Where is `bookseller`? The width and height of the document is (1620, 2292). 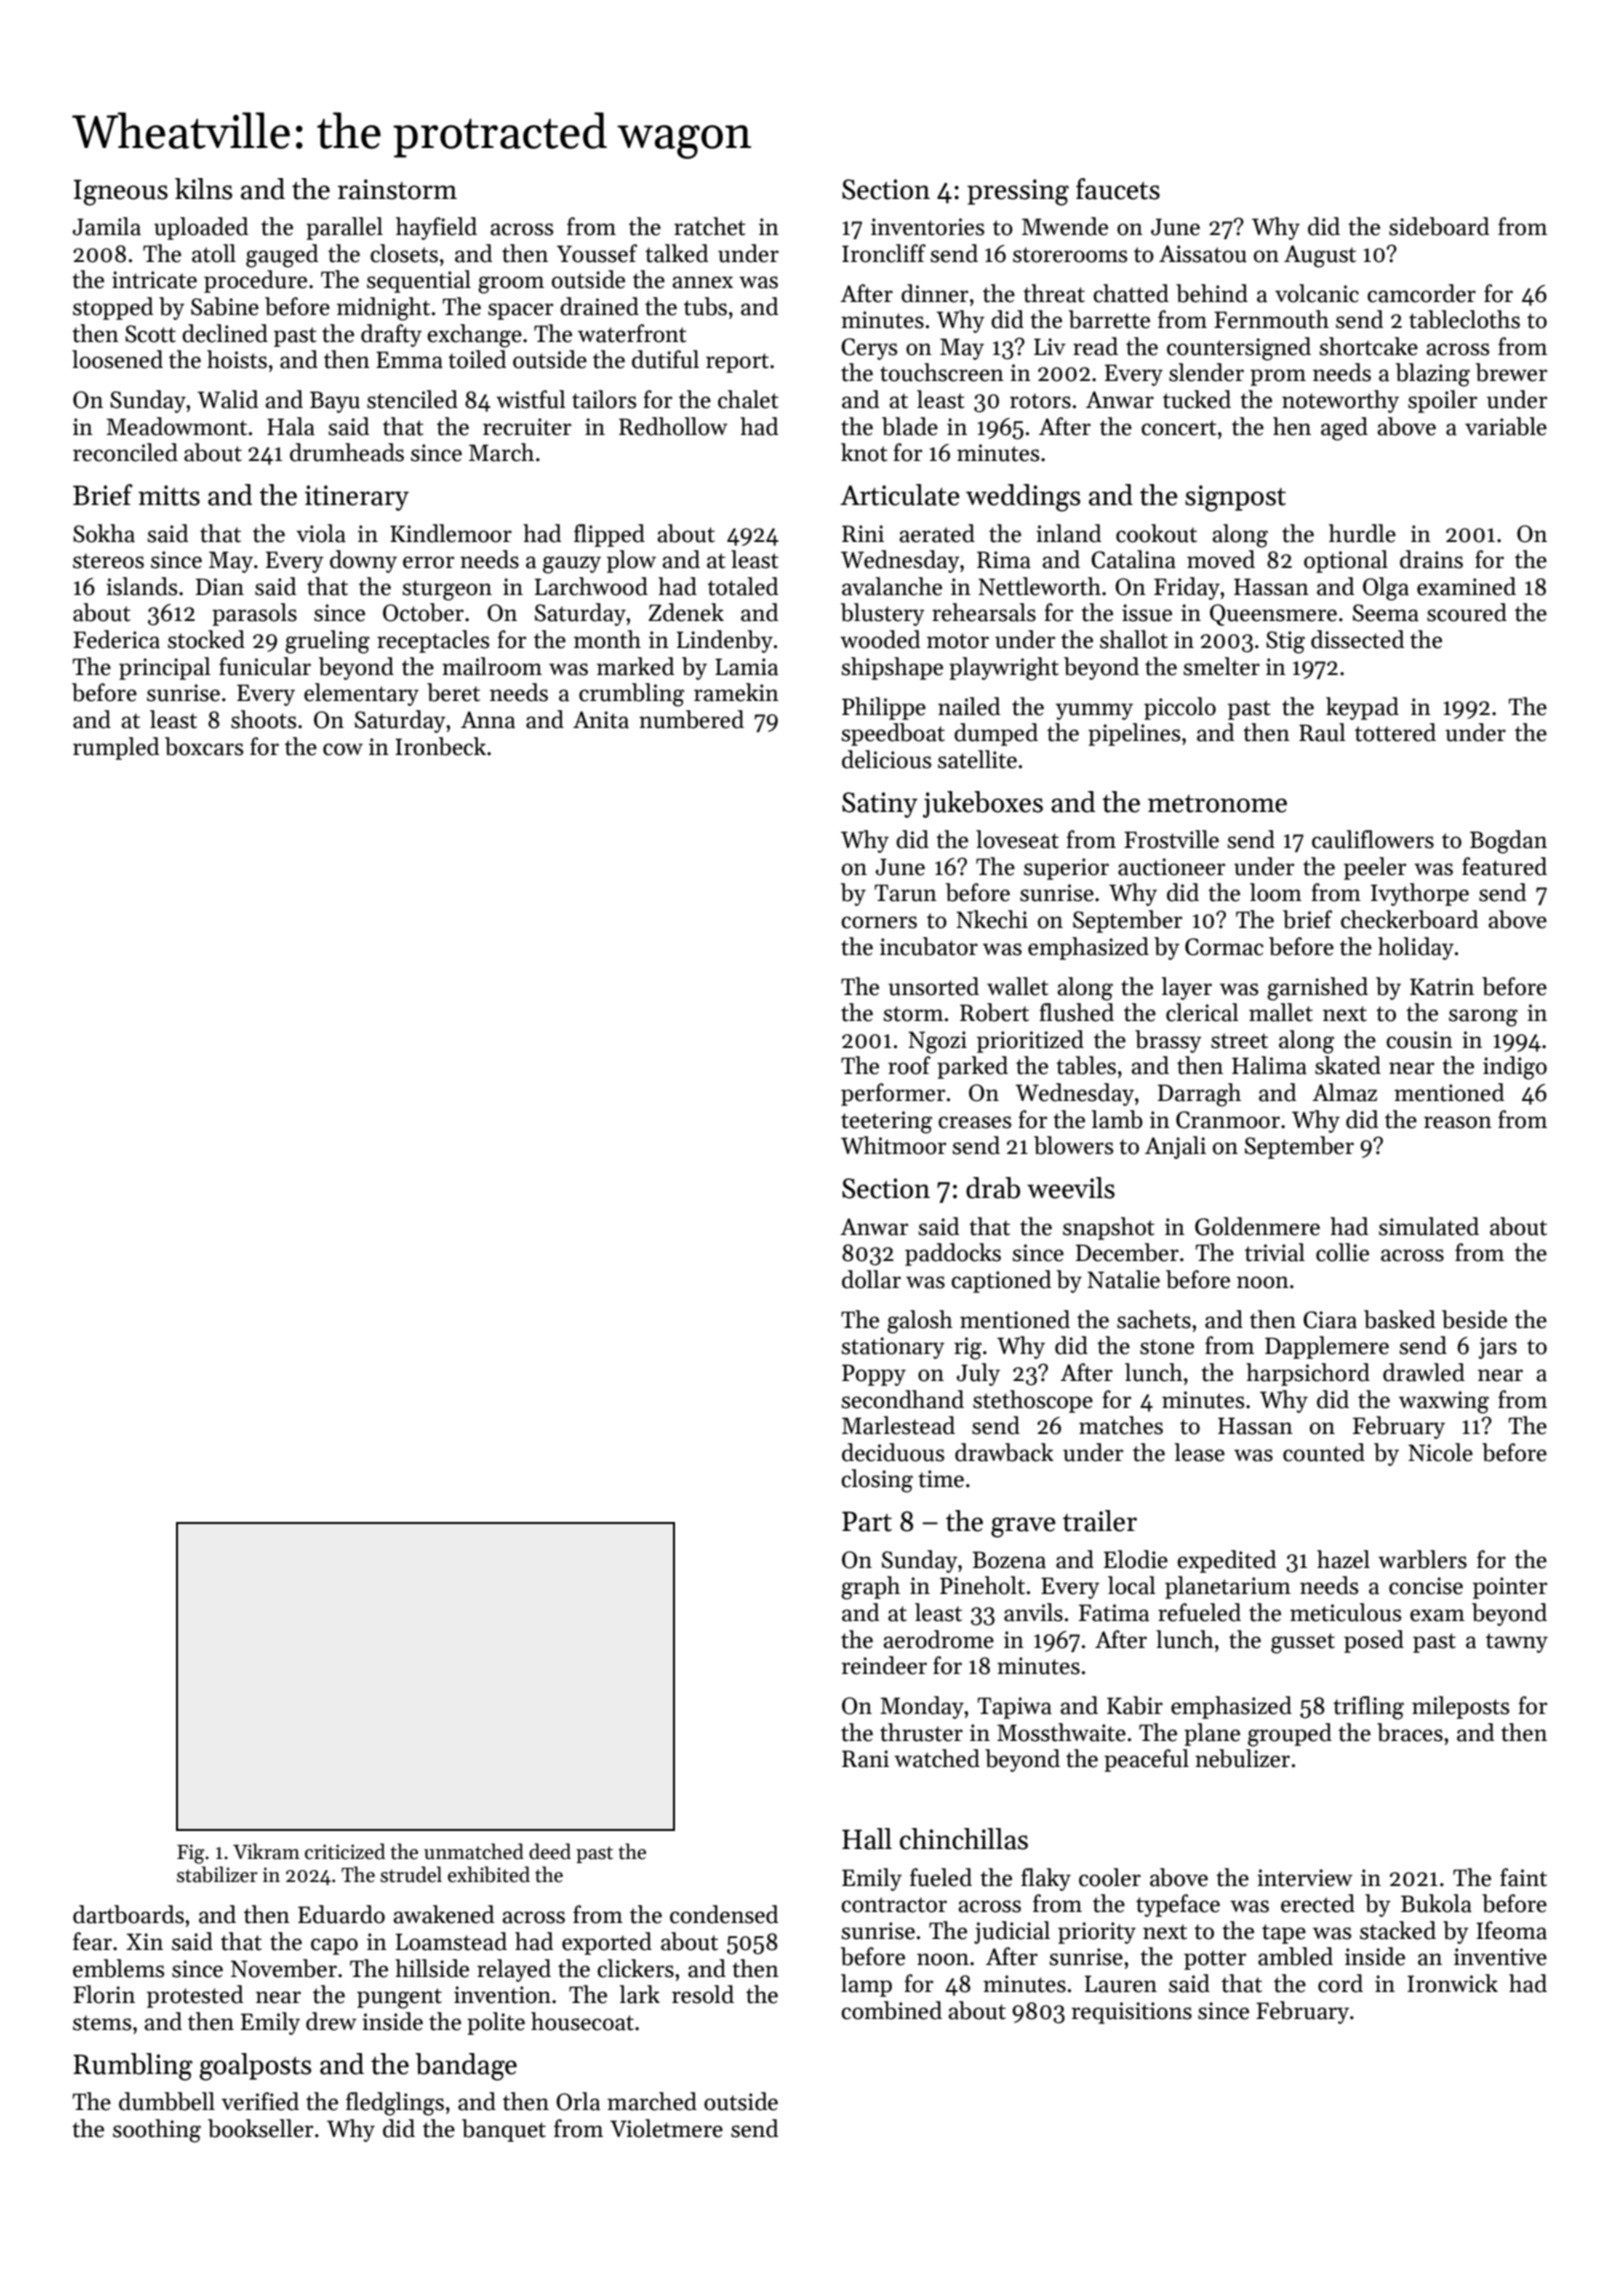
bookseller is located at coordinates (260, 2128).
